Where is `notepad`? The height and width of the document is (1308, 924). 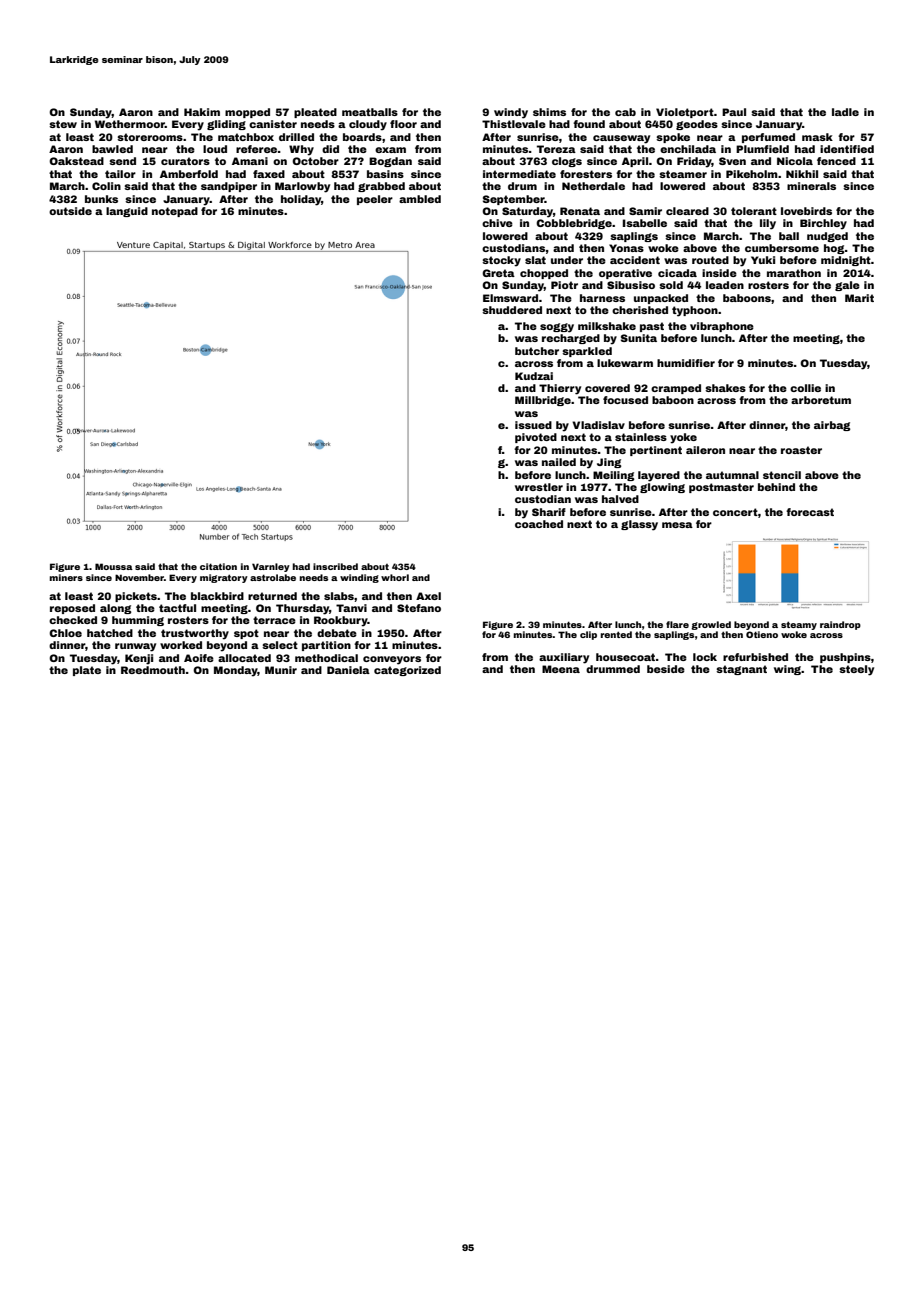
notepad is located at coordinates (175, 212).
